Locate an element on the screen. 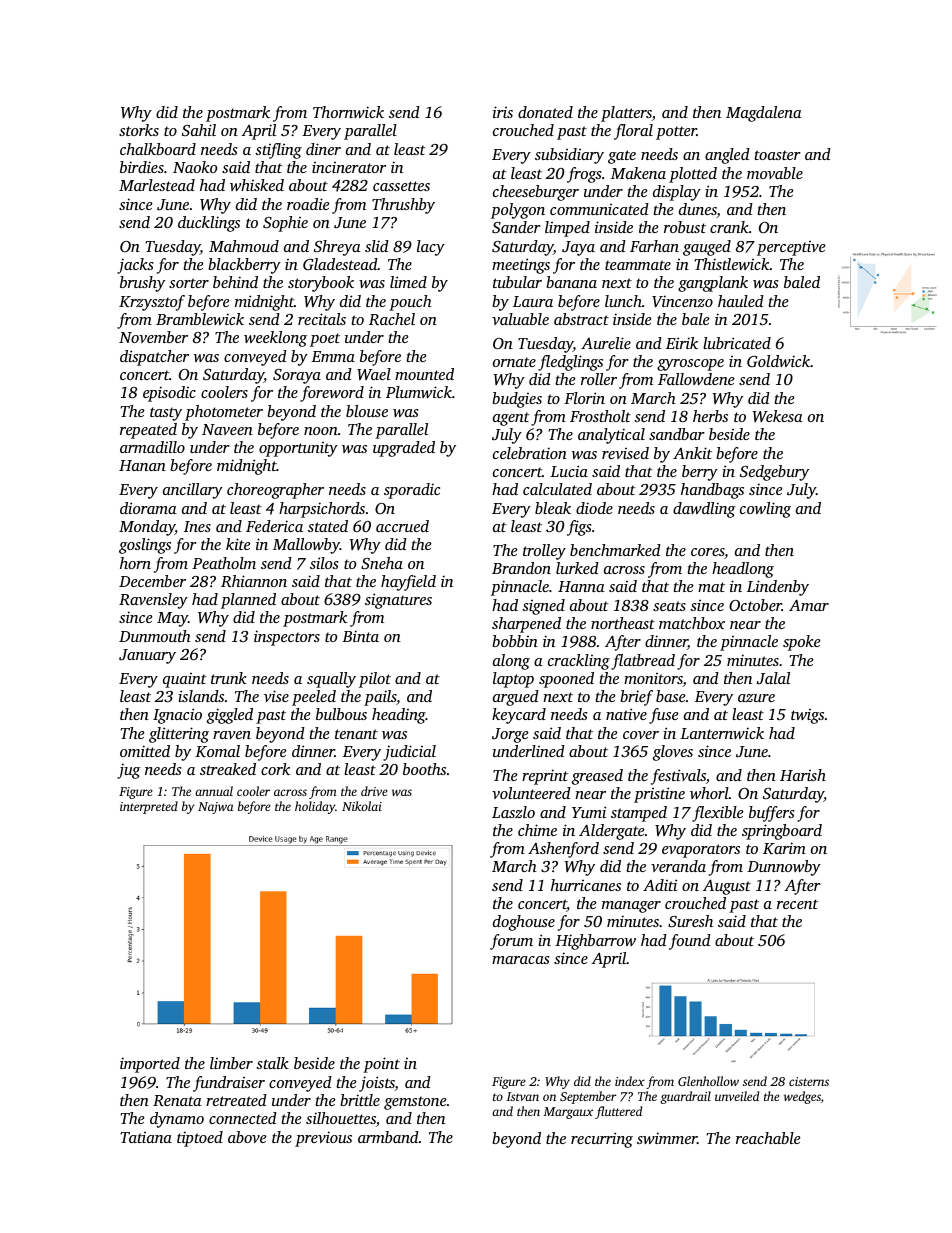  Hanna is located at coordinates (581, 586).
